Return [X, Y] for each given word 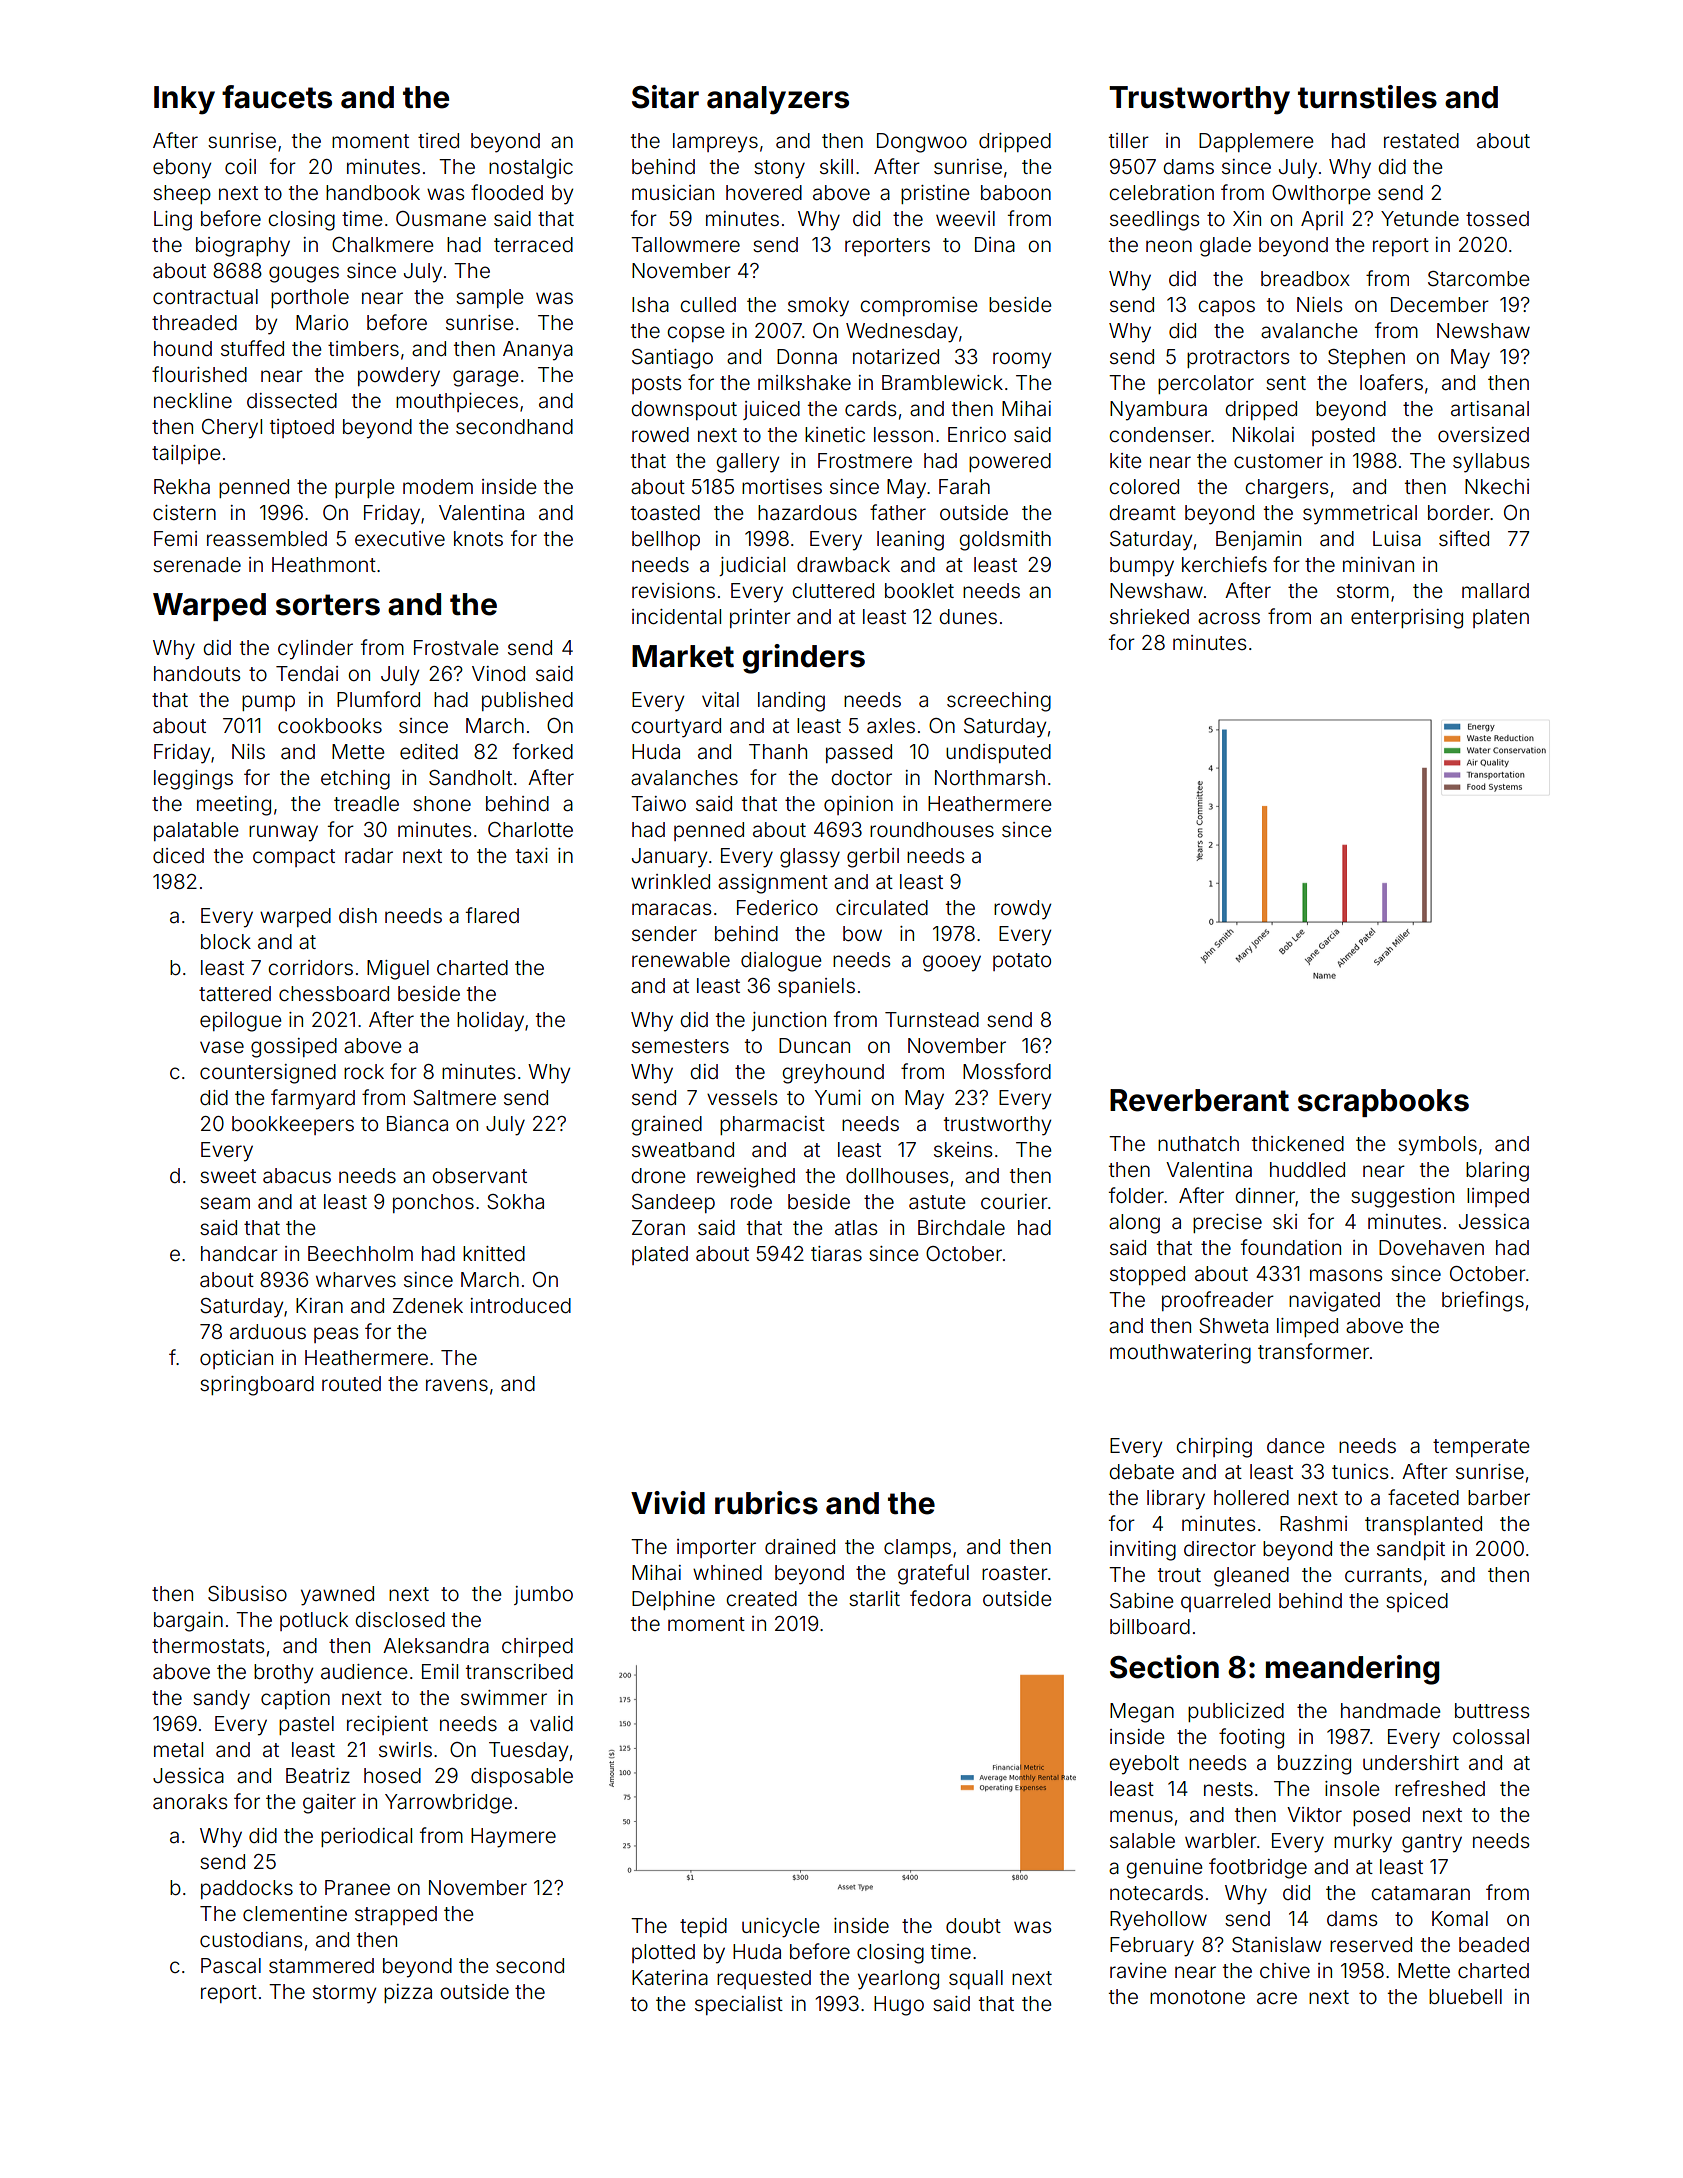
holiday [490, 1022]
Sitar [665, 97]
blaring [1497, 1172]
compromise [918, 306]
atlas [856, 1227]
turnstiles [1367, 97]
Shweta [1233, 1326]
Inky [184, 100]
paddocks [247, 1889]
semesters [680, 1046]
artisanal [1490, 408]
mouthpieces [457, 402]
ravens [457, 1385]
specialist [739, 2005]
